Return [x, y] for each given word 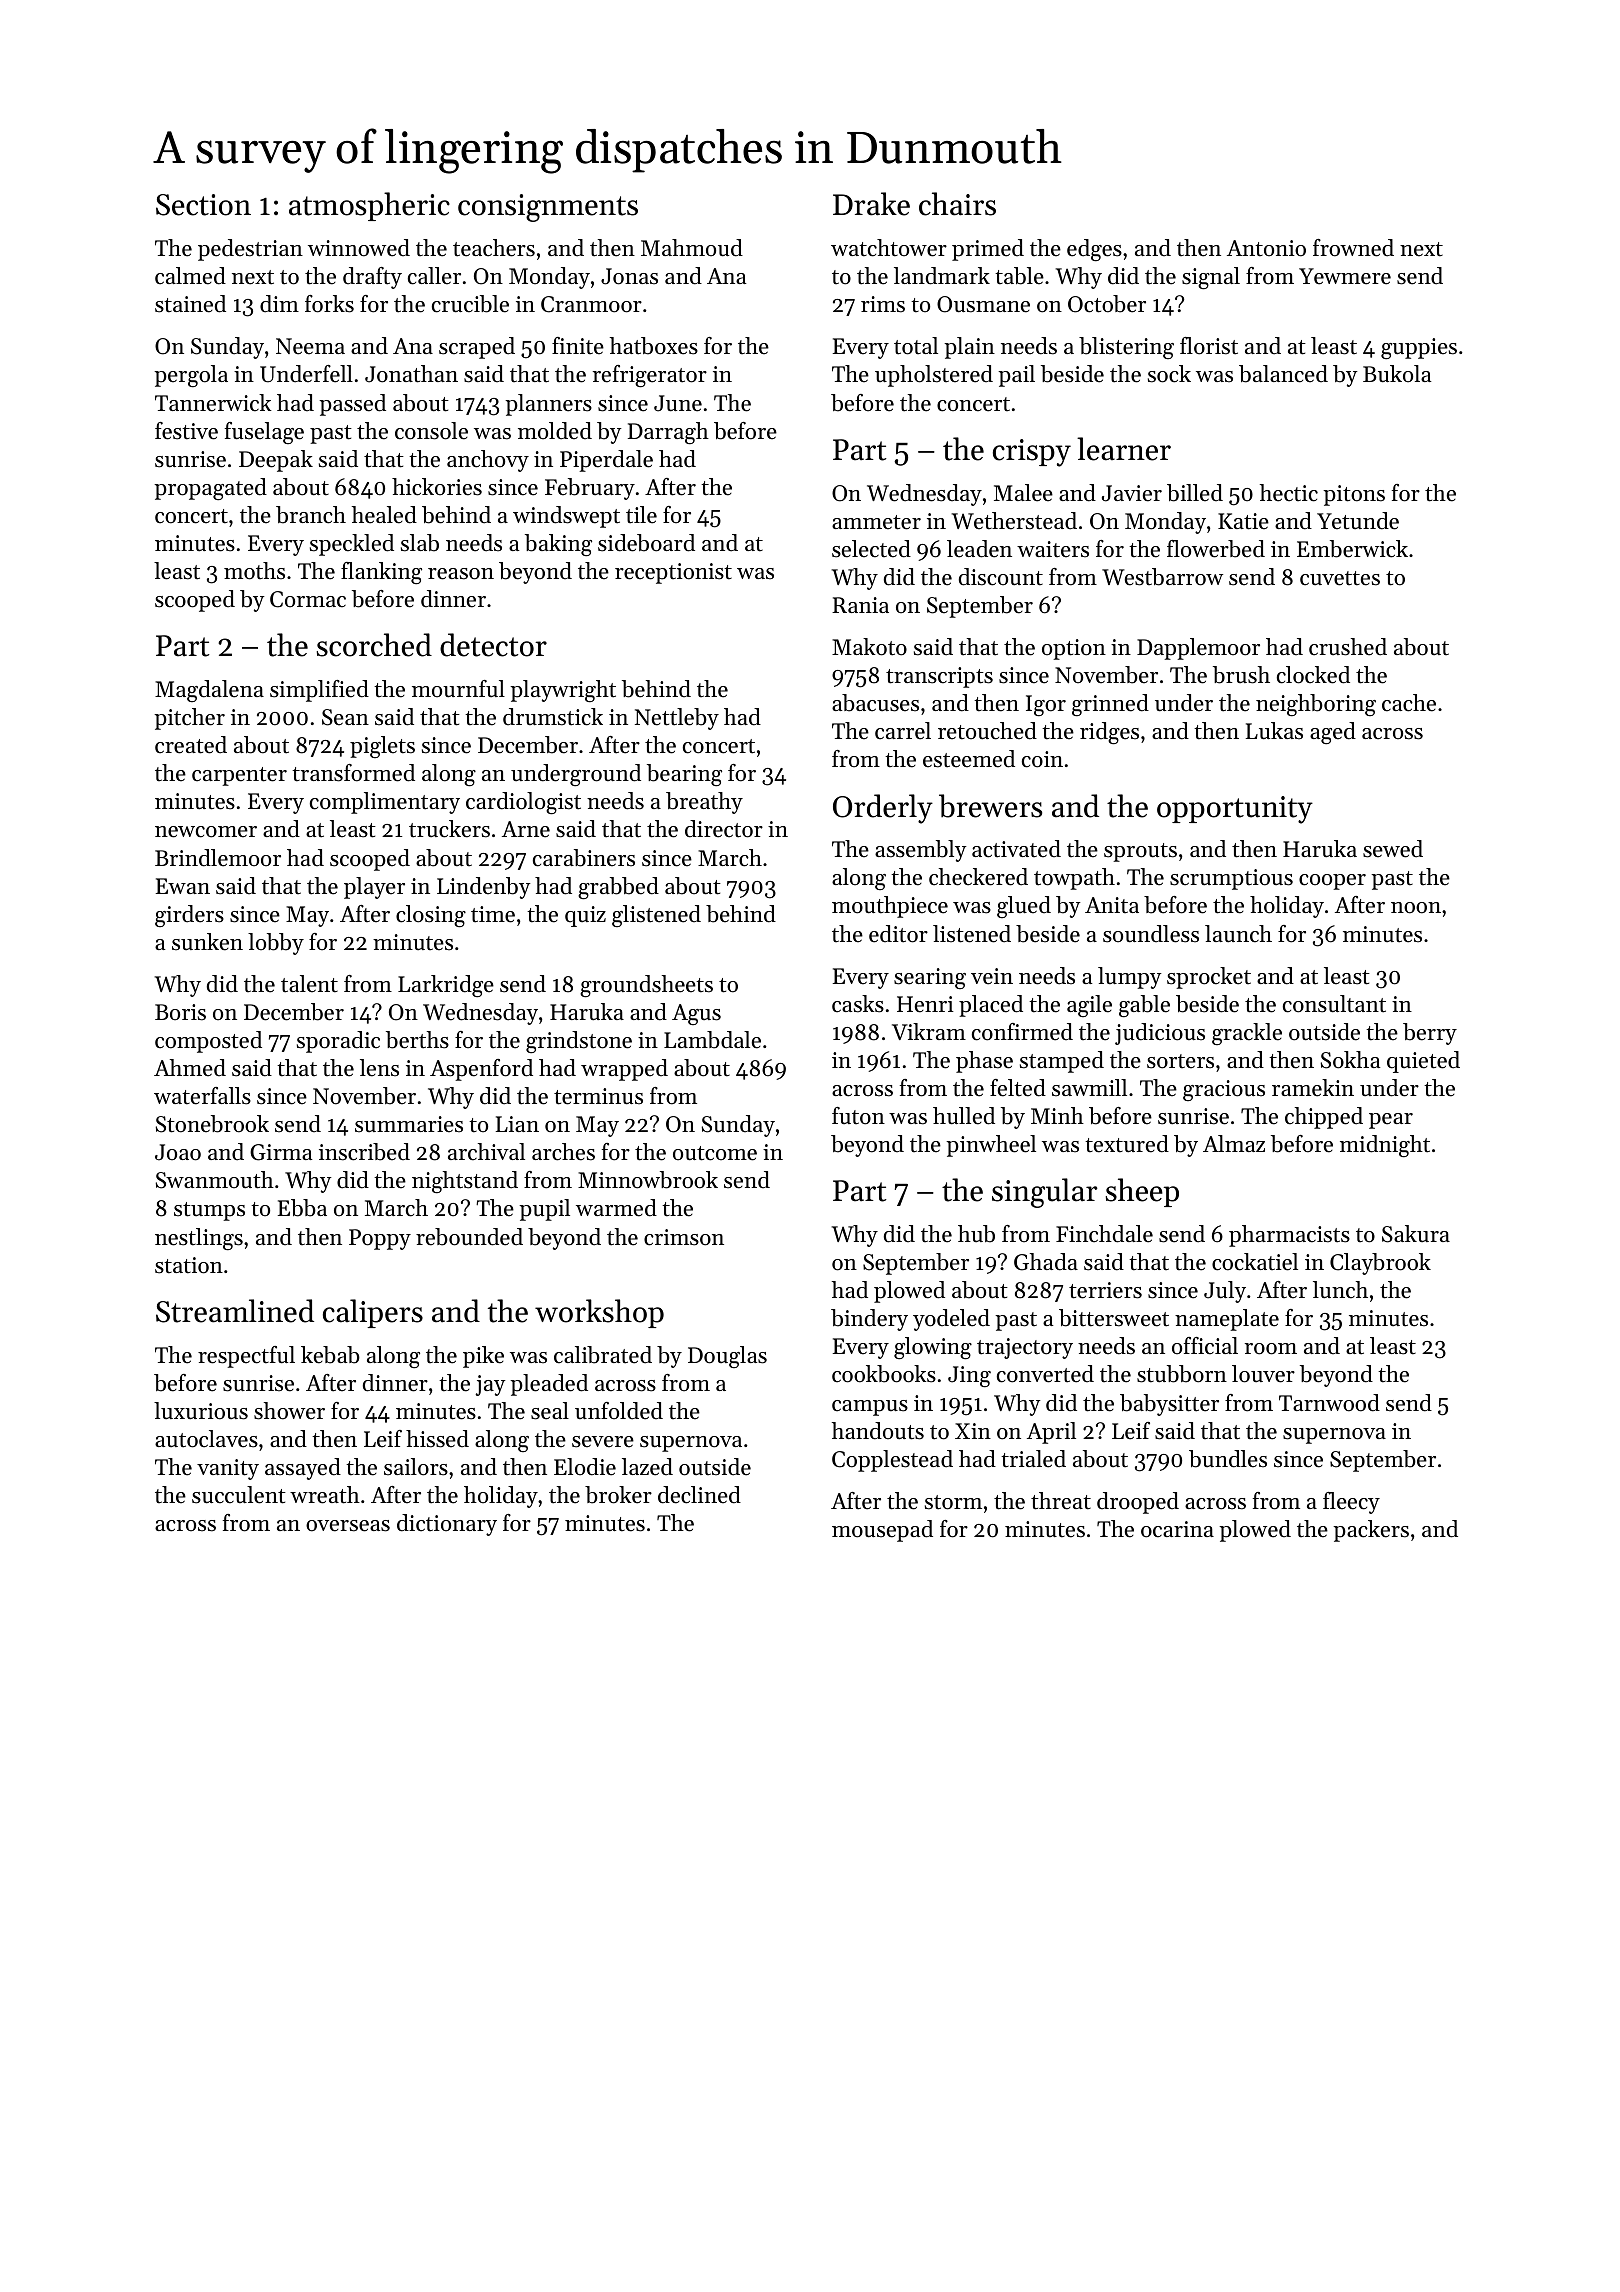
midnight [1385, 1146]
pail [1016, 376]
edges [1094, 250]
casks [858, 1004]
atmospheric [369, 206]
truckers [449, 829]
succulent [239, 1495]
